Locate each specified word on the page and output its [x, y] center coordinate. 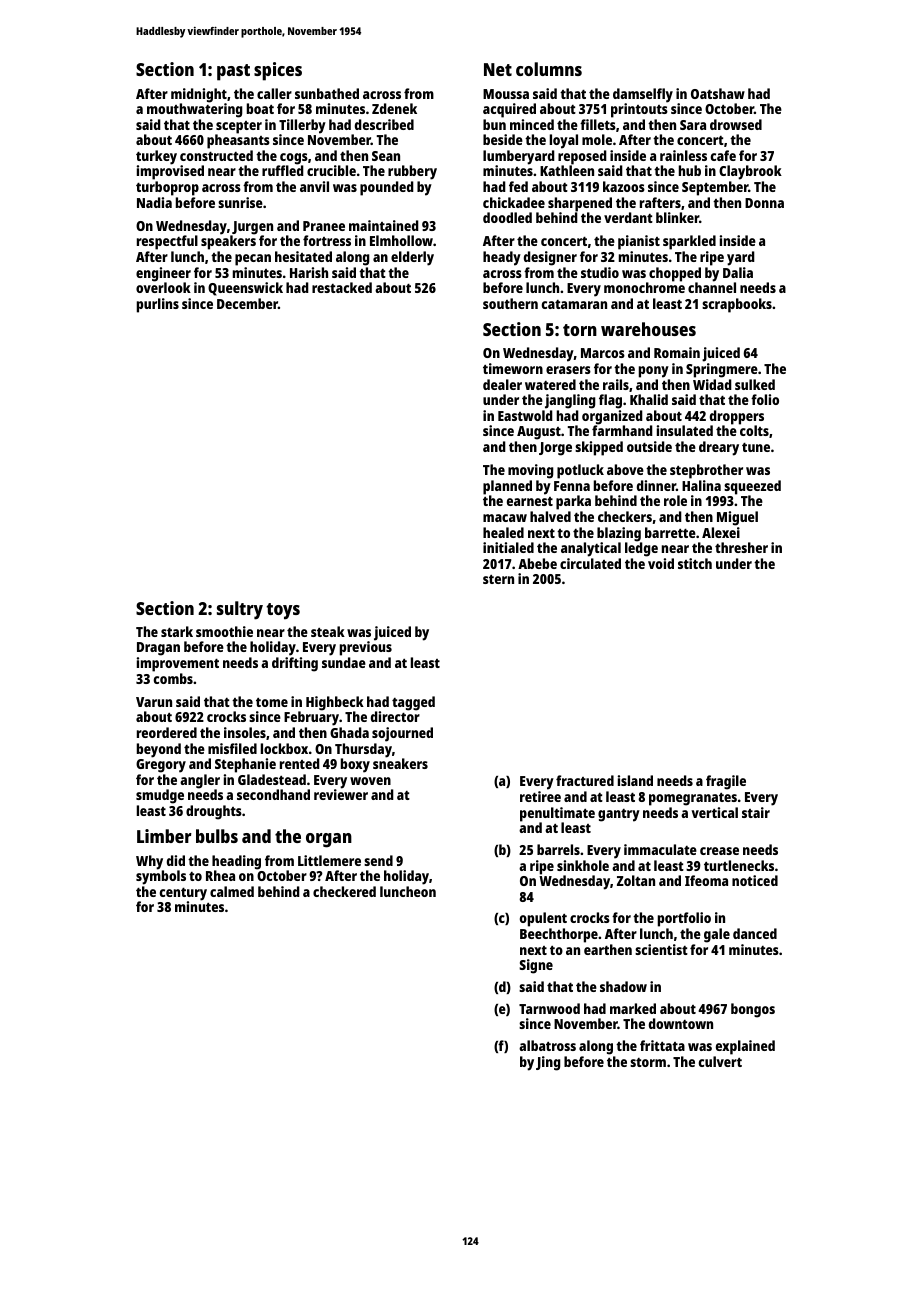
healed [503, 532]
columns [549, 69]
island [635, 780]
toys [283, 611]
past [233, 72]
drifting [295, 664]
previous [366, 648]
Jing [548, 1063]
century [183, 894]
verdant [628, 217]
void [661, 563]
